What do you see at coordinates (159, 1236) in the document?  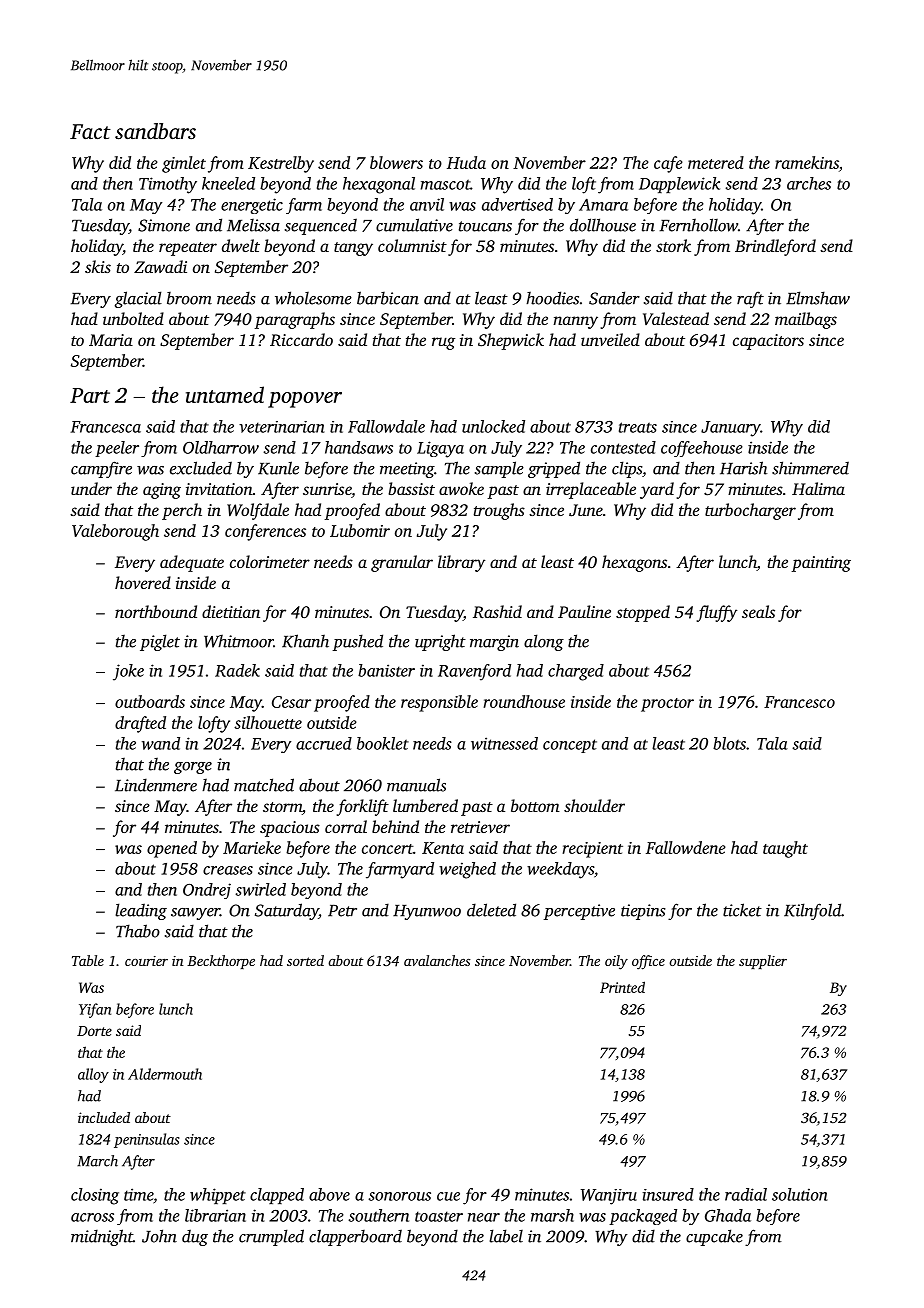 I see `John` at bounding box center [159, 1236].
